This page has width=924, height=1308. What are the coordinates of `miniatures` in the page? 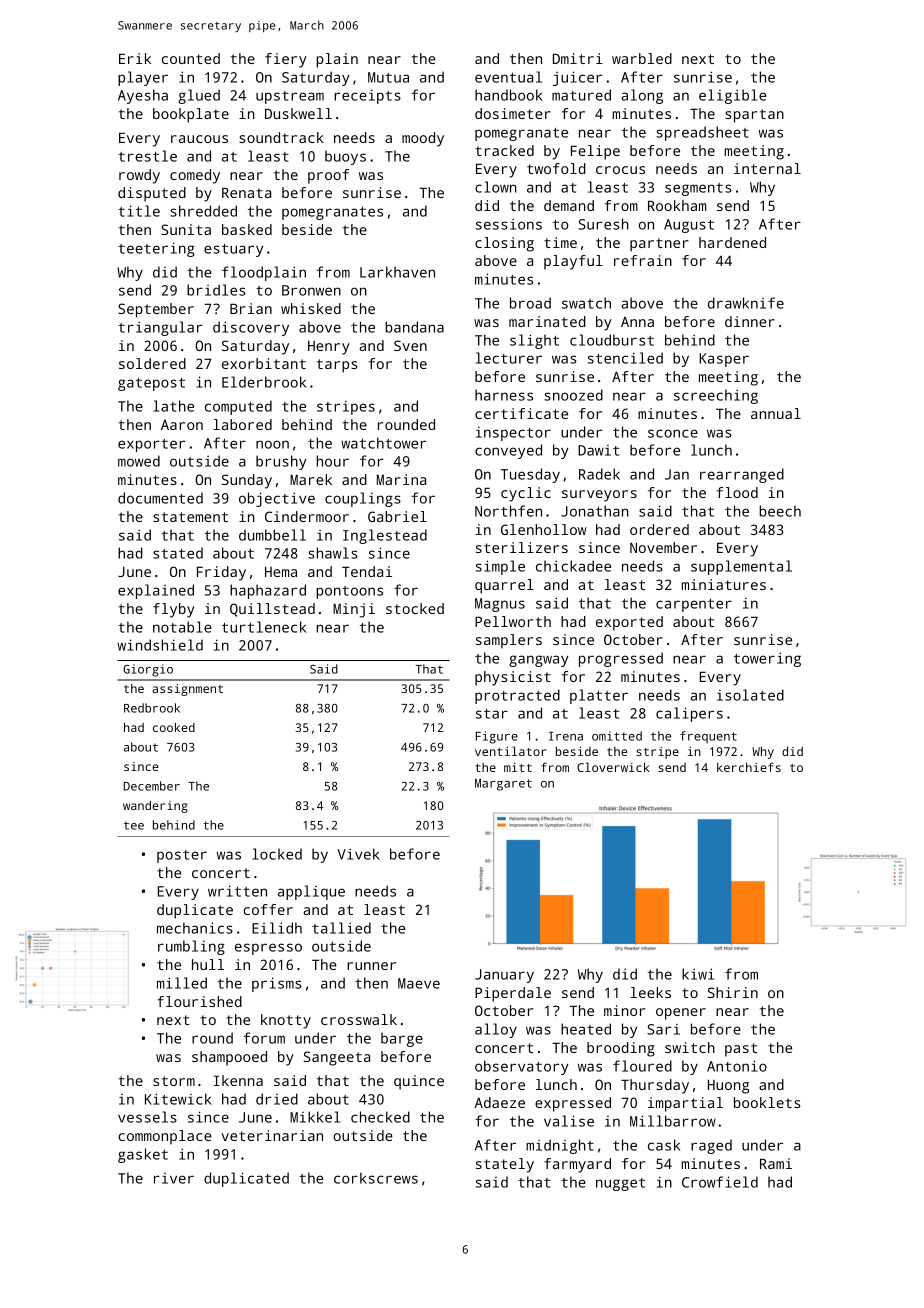 It's located at (724, 584).
